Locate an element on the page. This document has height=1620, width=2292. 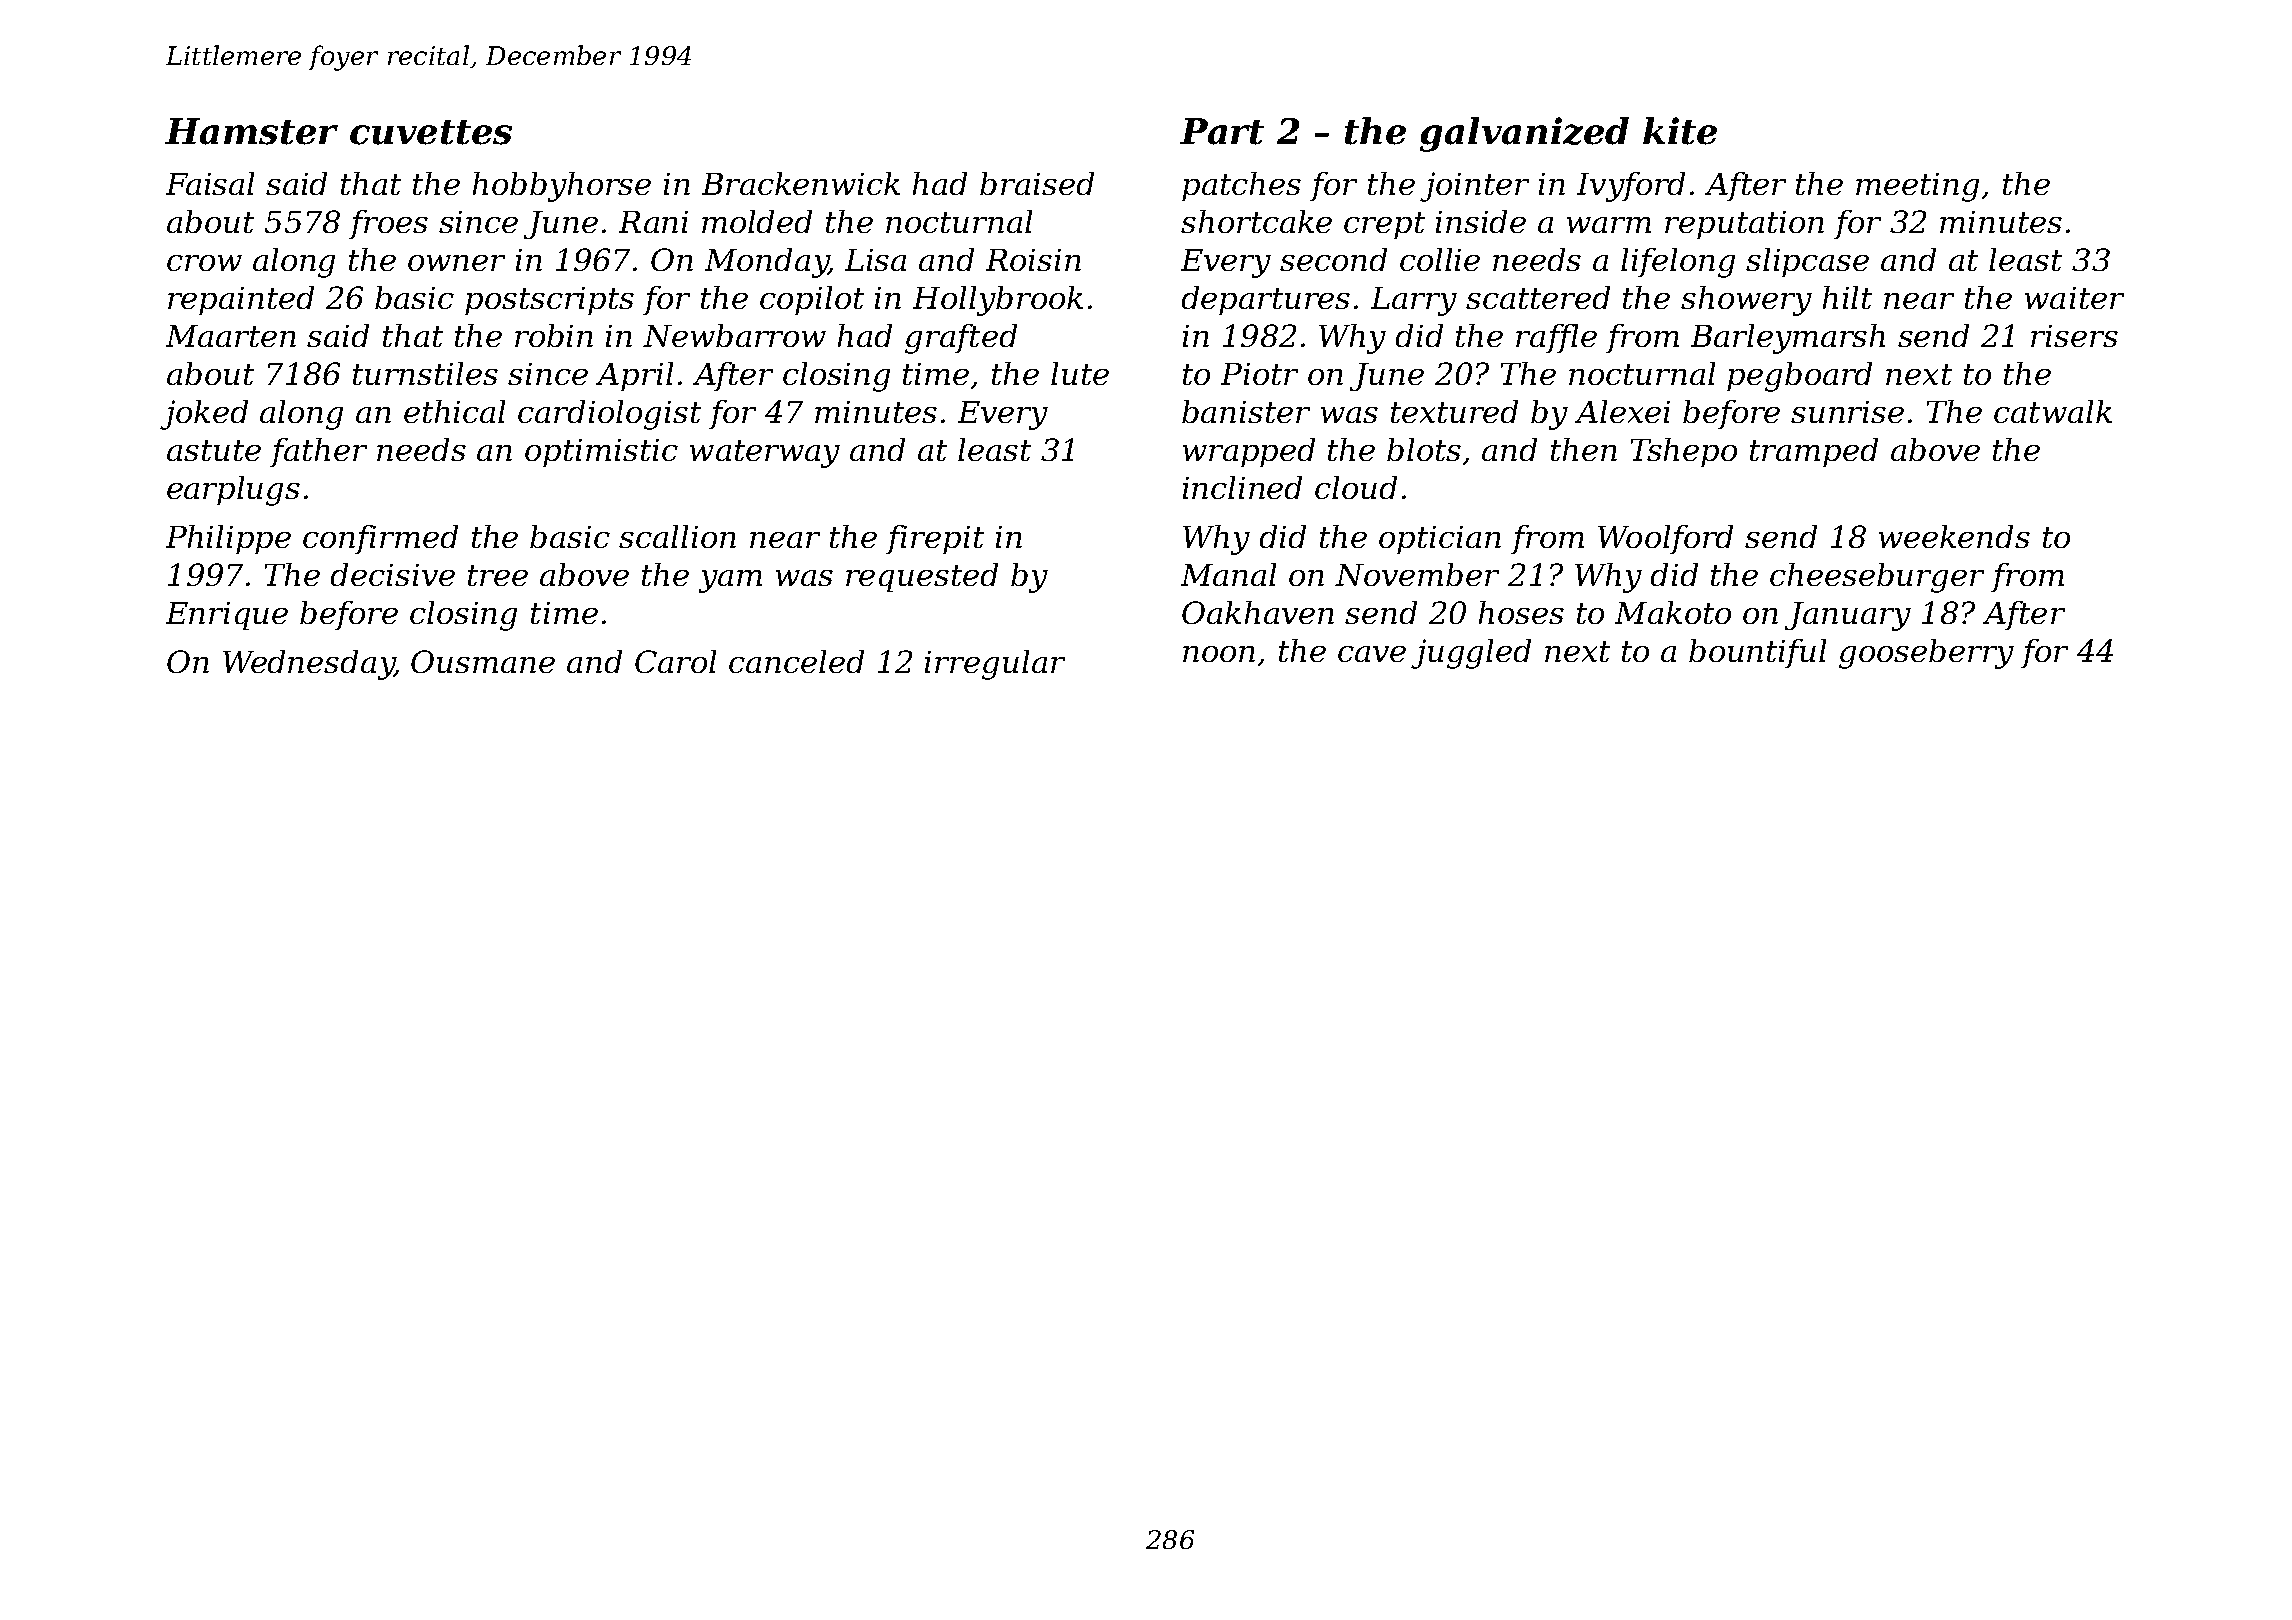
decisive is located at coordinates (393, 574).
